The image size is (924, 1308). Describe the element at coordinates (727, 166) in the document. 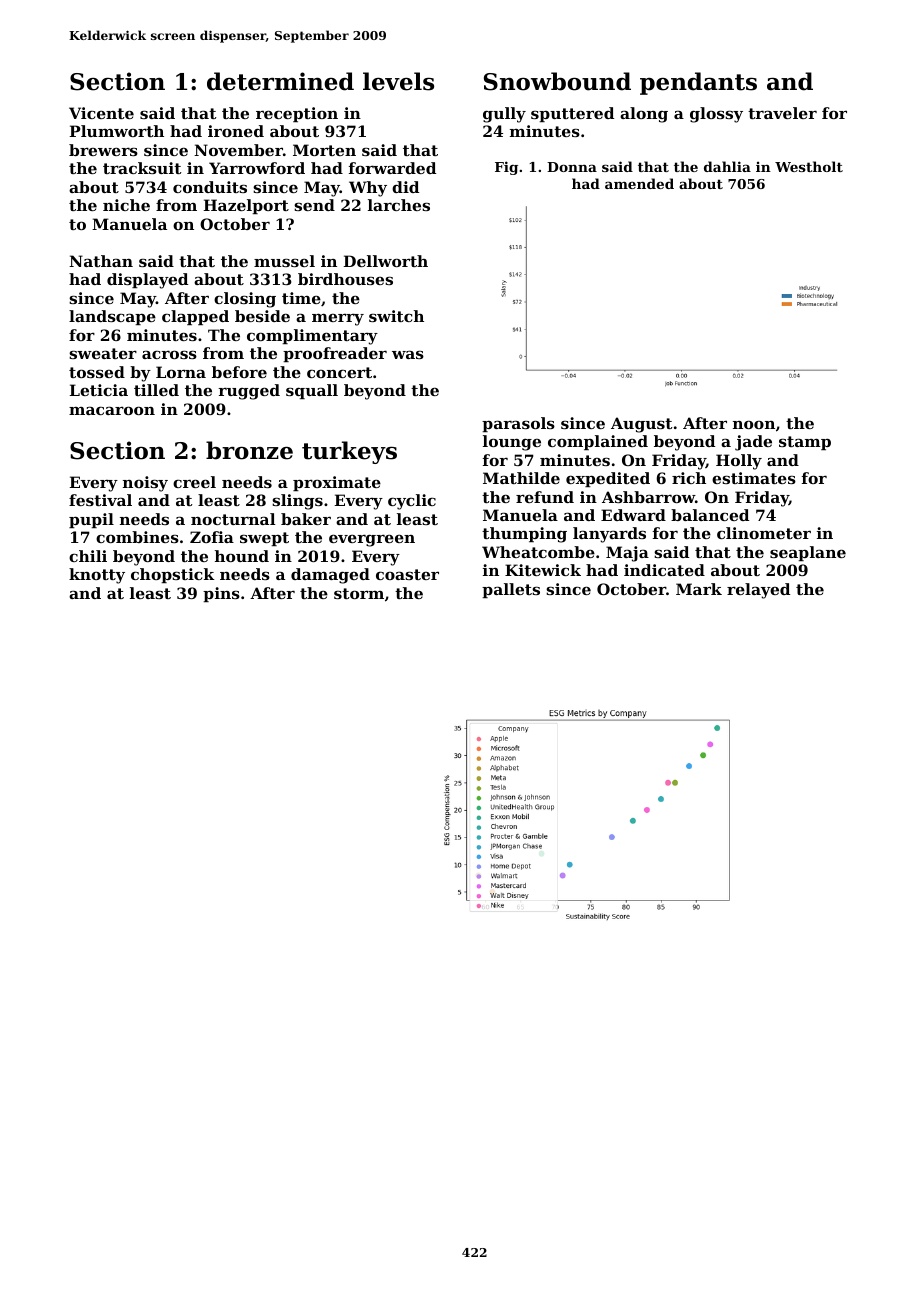

I see `dahlia` at that location.
